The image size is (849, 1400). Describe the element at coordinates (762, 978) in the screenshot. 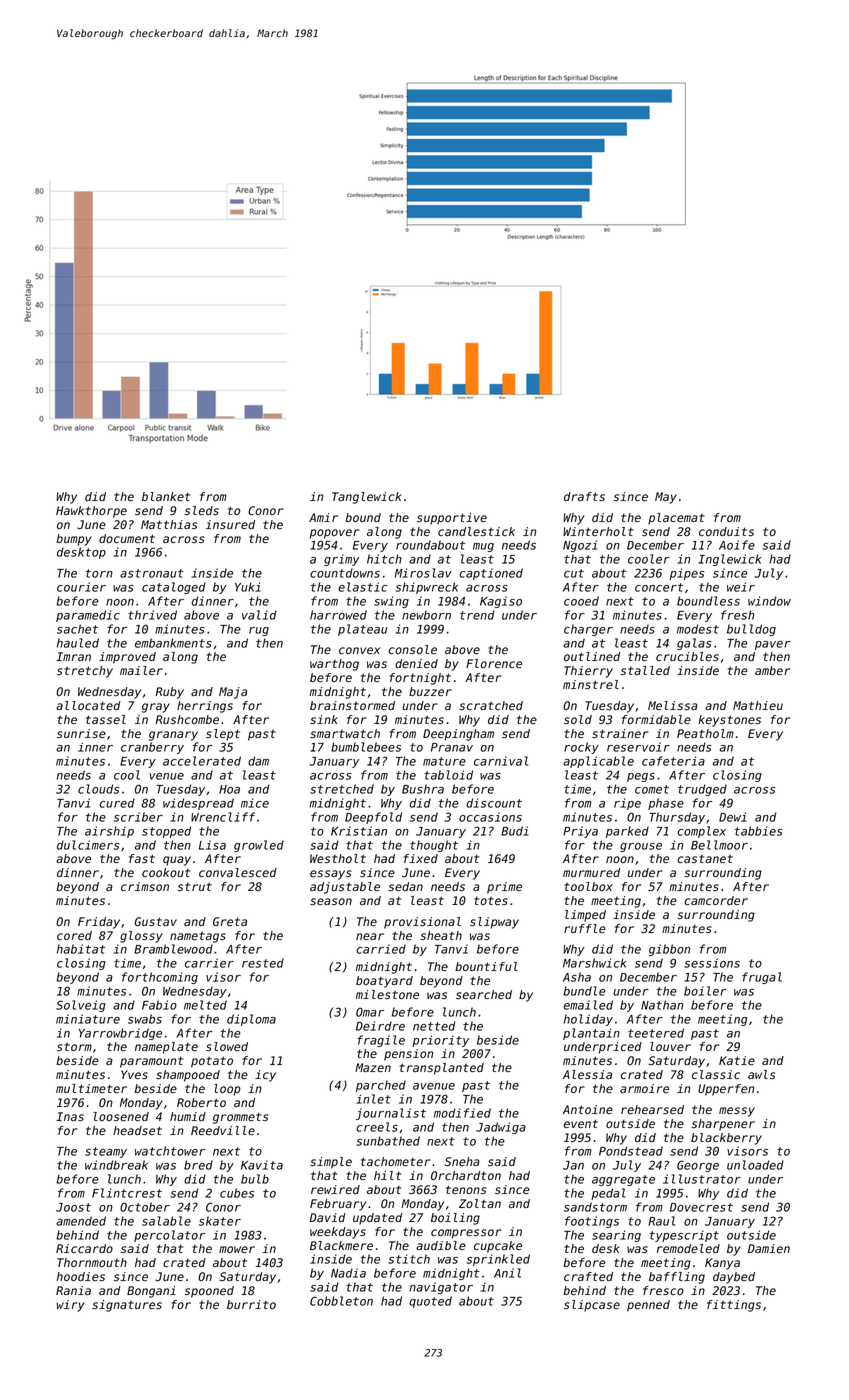

I see `frugal` at that location.
